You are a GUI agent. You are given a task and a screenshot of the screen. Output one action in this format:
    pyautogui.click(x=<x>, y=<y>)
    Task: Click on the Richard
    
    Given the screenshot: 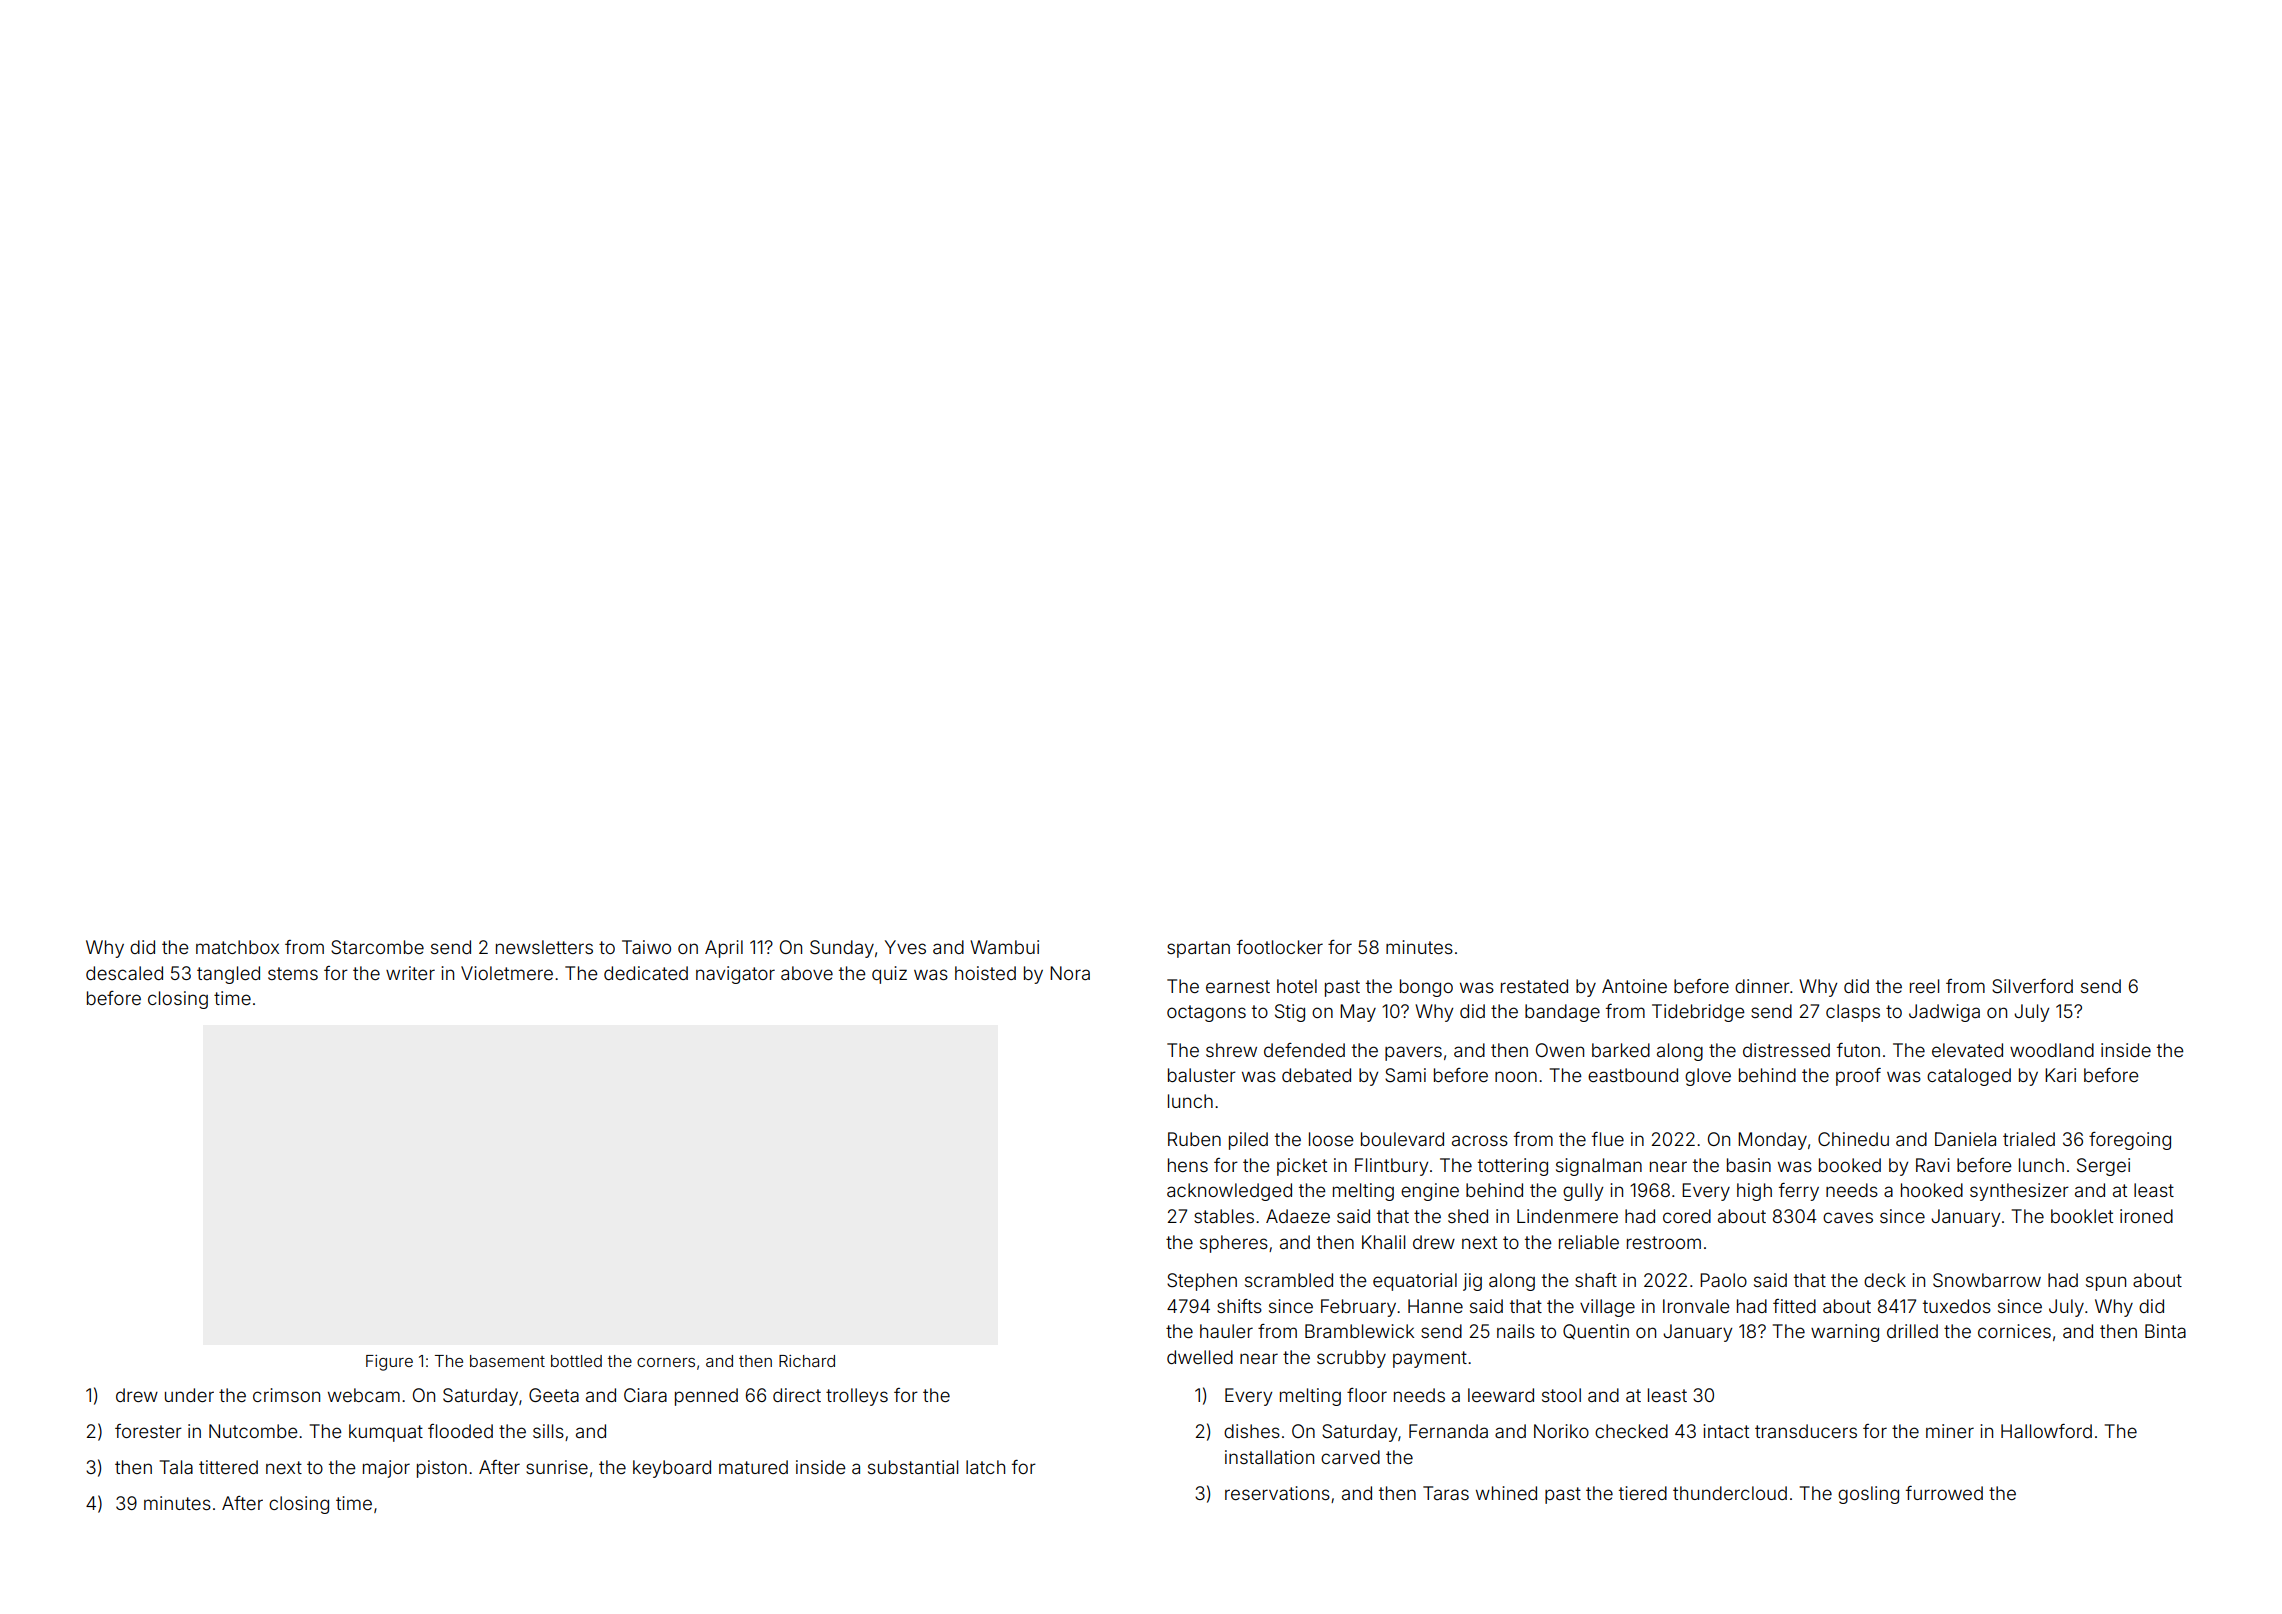 What is the action you would take?
    pyautogui.click(x=807, y=1361)
